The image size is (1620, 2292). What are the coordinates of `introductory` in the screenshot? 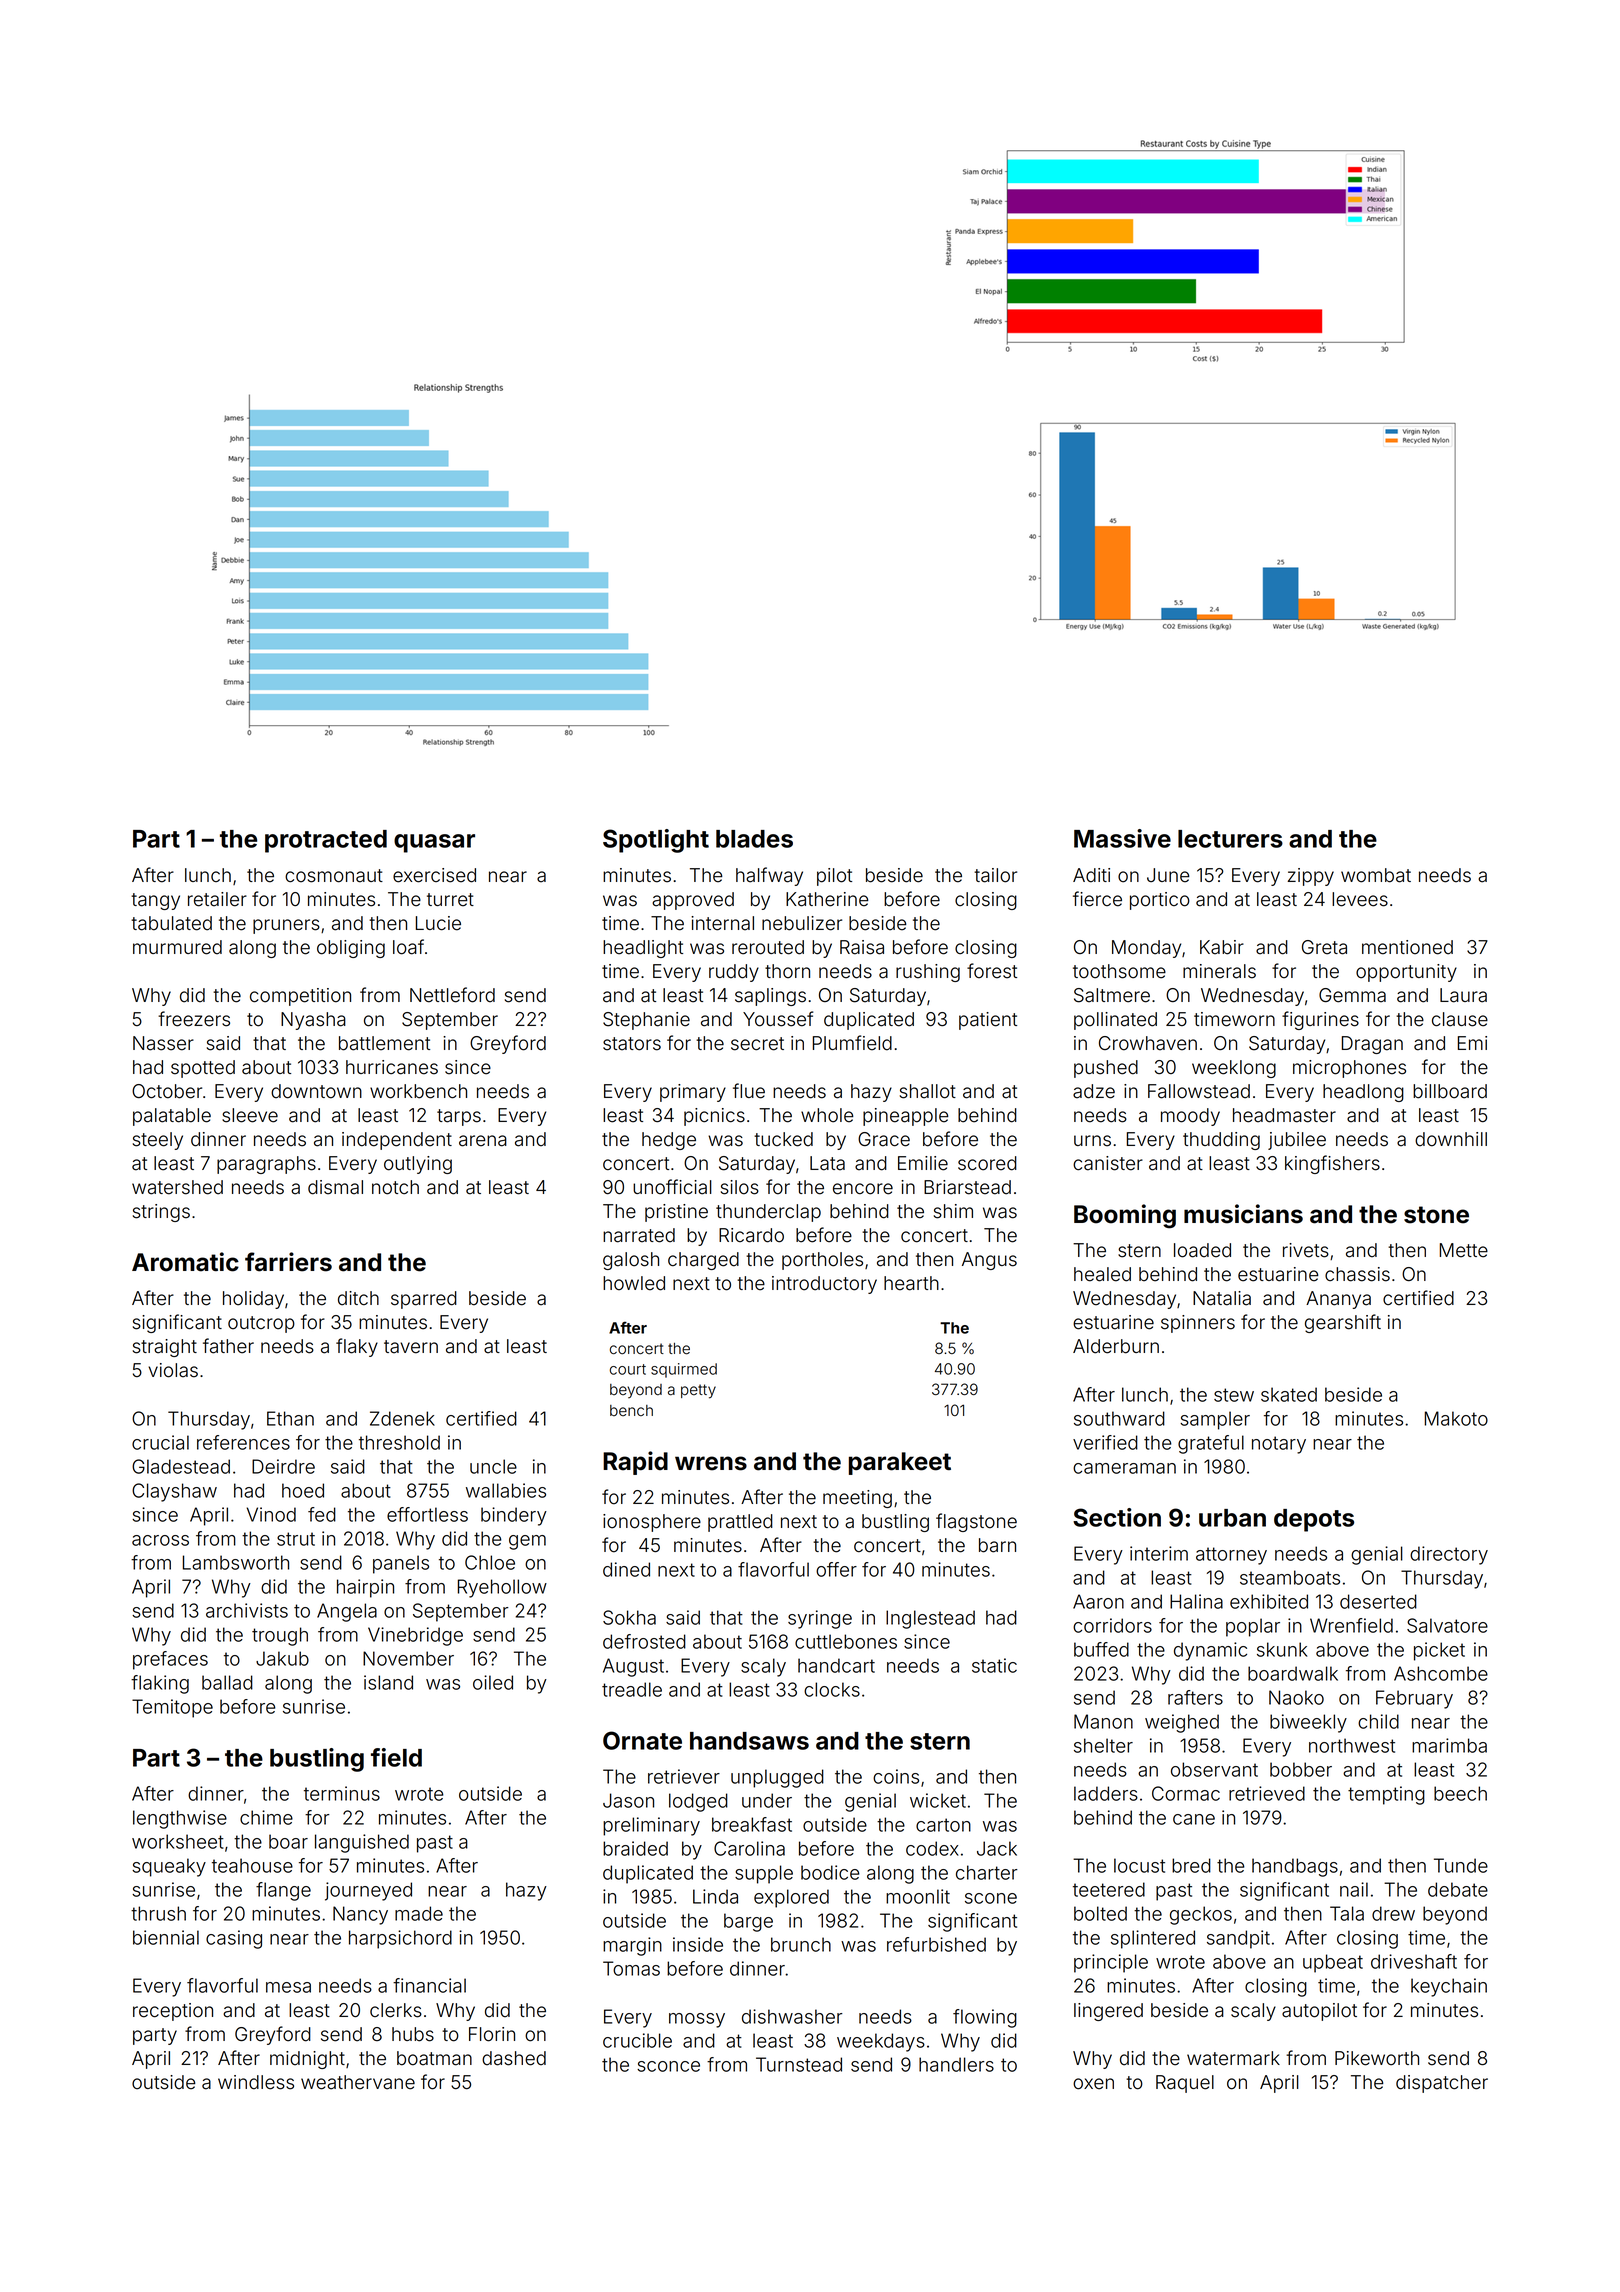 It's located at (824, 1285).
